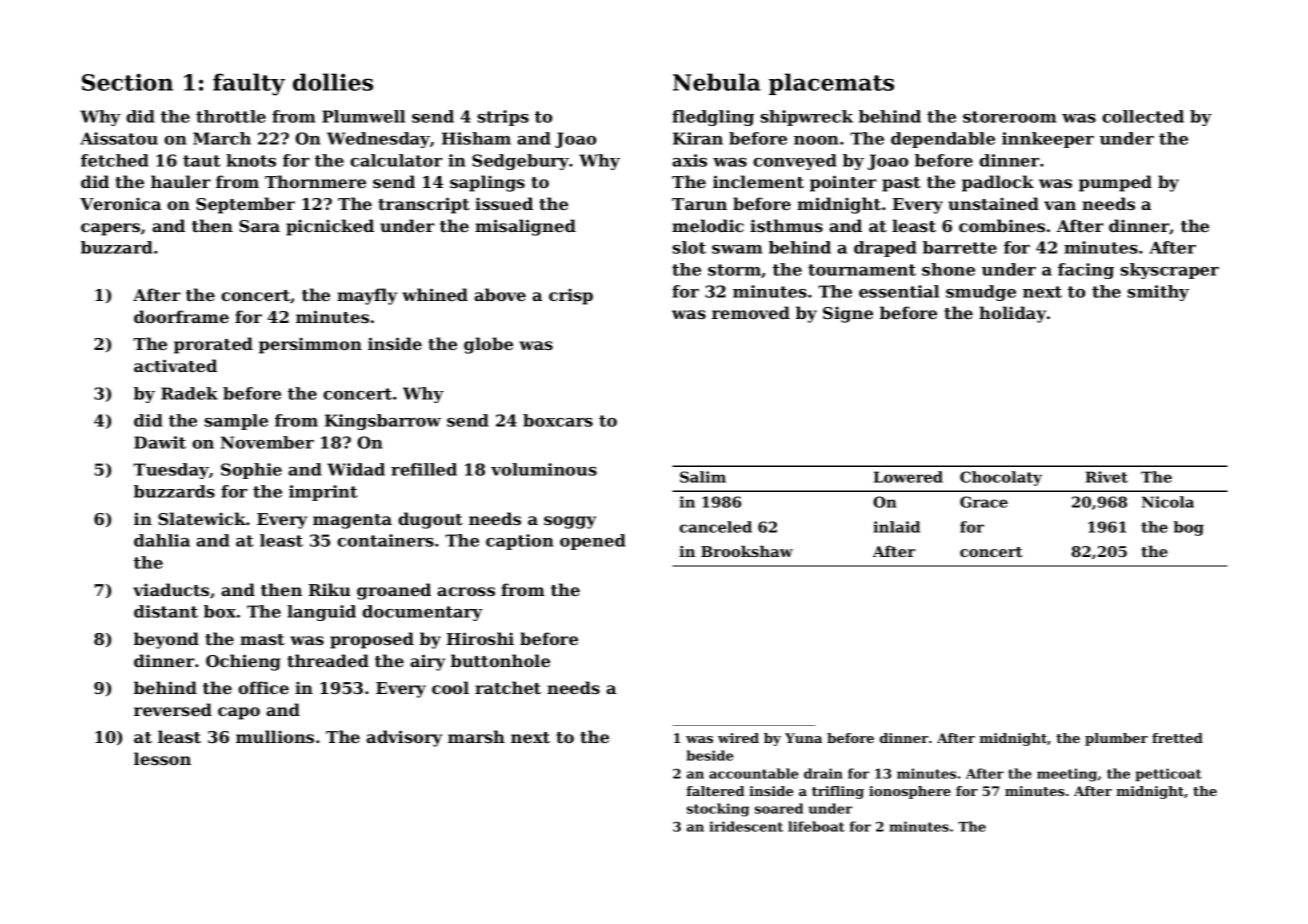  What do you see at coordinates (249, 84) in the page?
I see `faulty` at bounding box center [249, 84].
